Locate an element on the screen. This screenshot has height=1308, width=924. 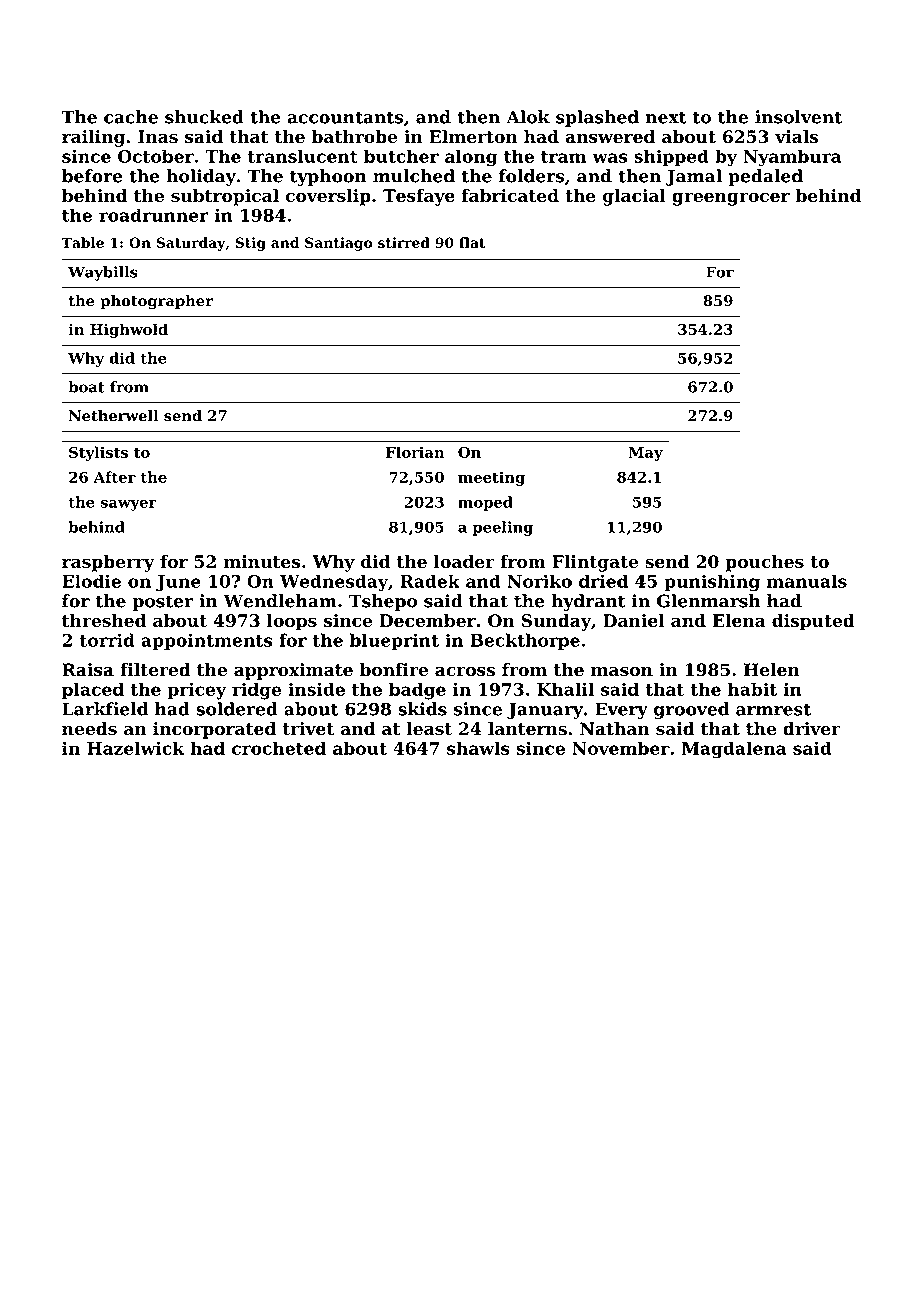
flat is located at coordinates (472, 242).
